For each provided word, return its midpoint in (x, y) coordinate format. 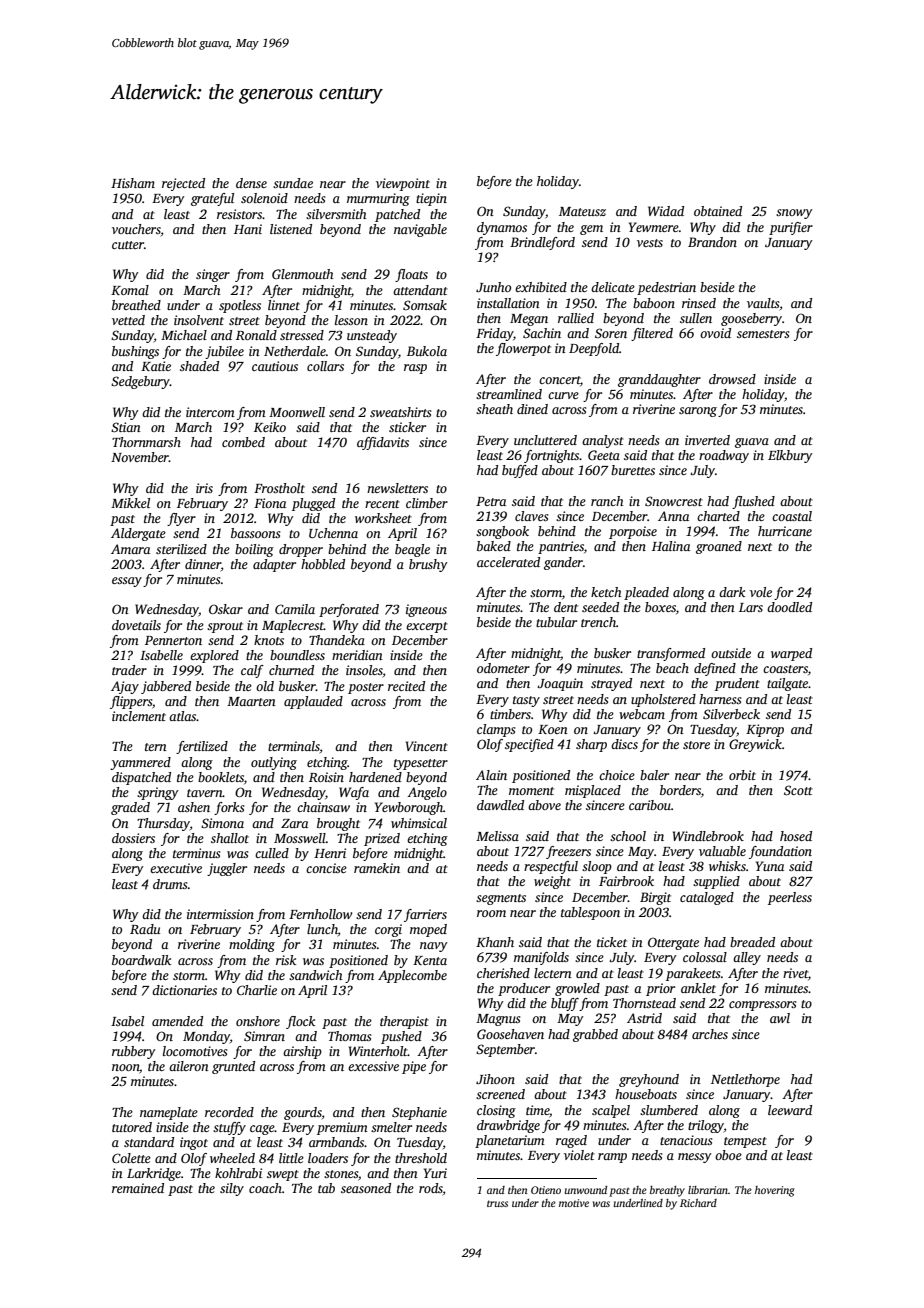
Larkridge (154, 1174)
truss (497, 1203)
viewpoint (403, 184)
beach (672, 668)
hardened (375, 777)
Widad (666, 211)
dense (251, 183)
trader (129, 670)
